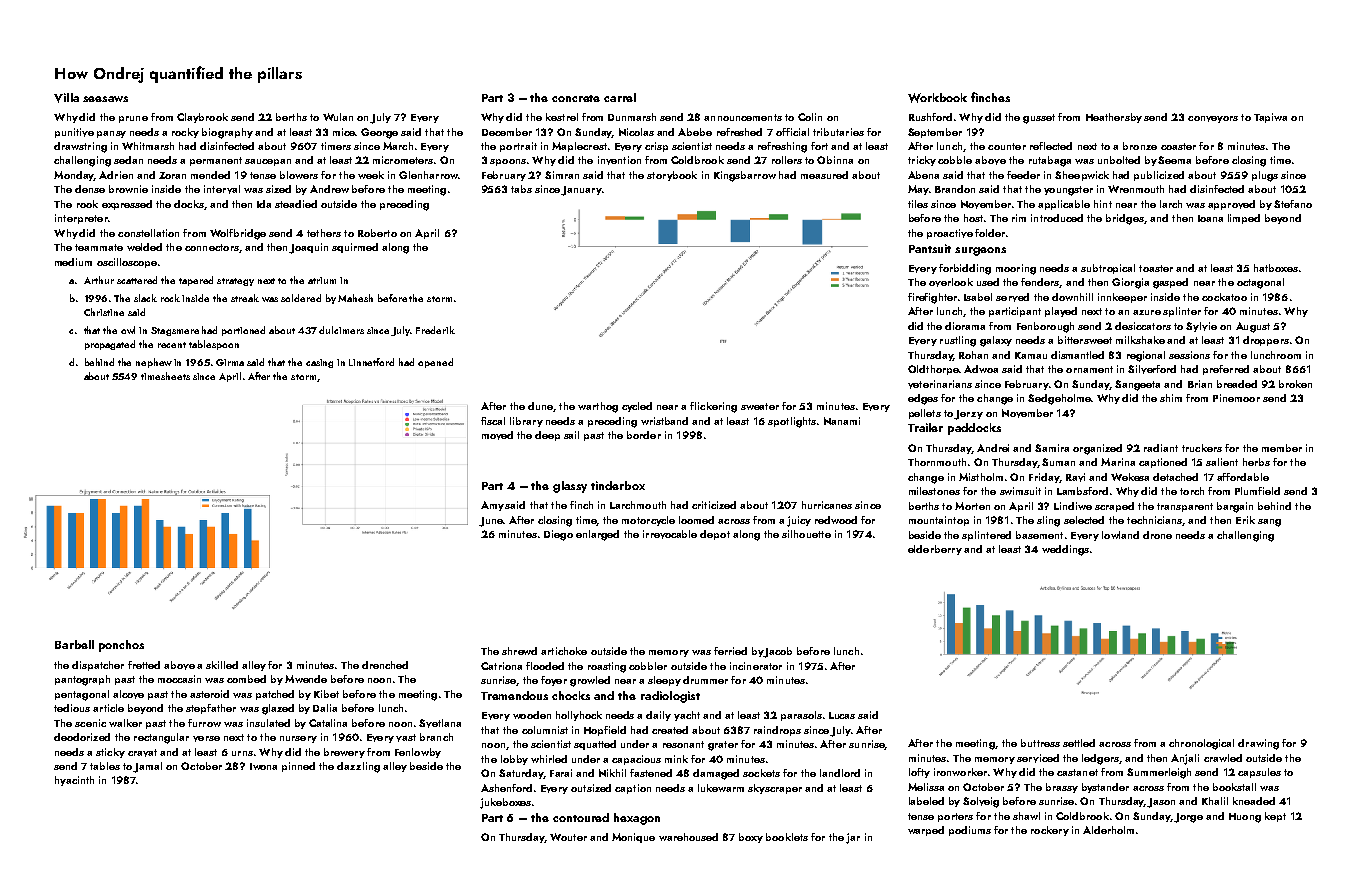 Image resolution: width=1372 pixels, height=887 pixels. What do you see at coordinates (632, 117) in the screenshot?
I see `Dunmarsh` at bounding box center [632, 117].
